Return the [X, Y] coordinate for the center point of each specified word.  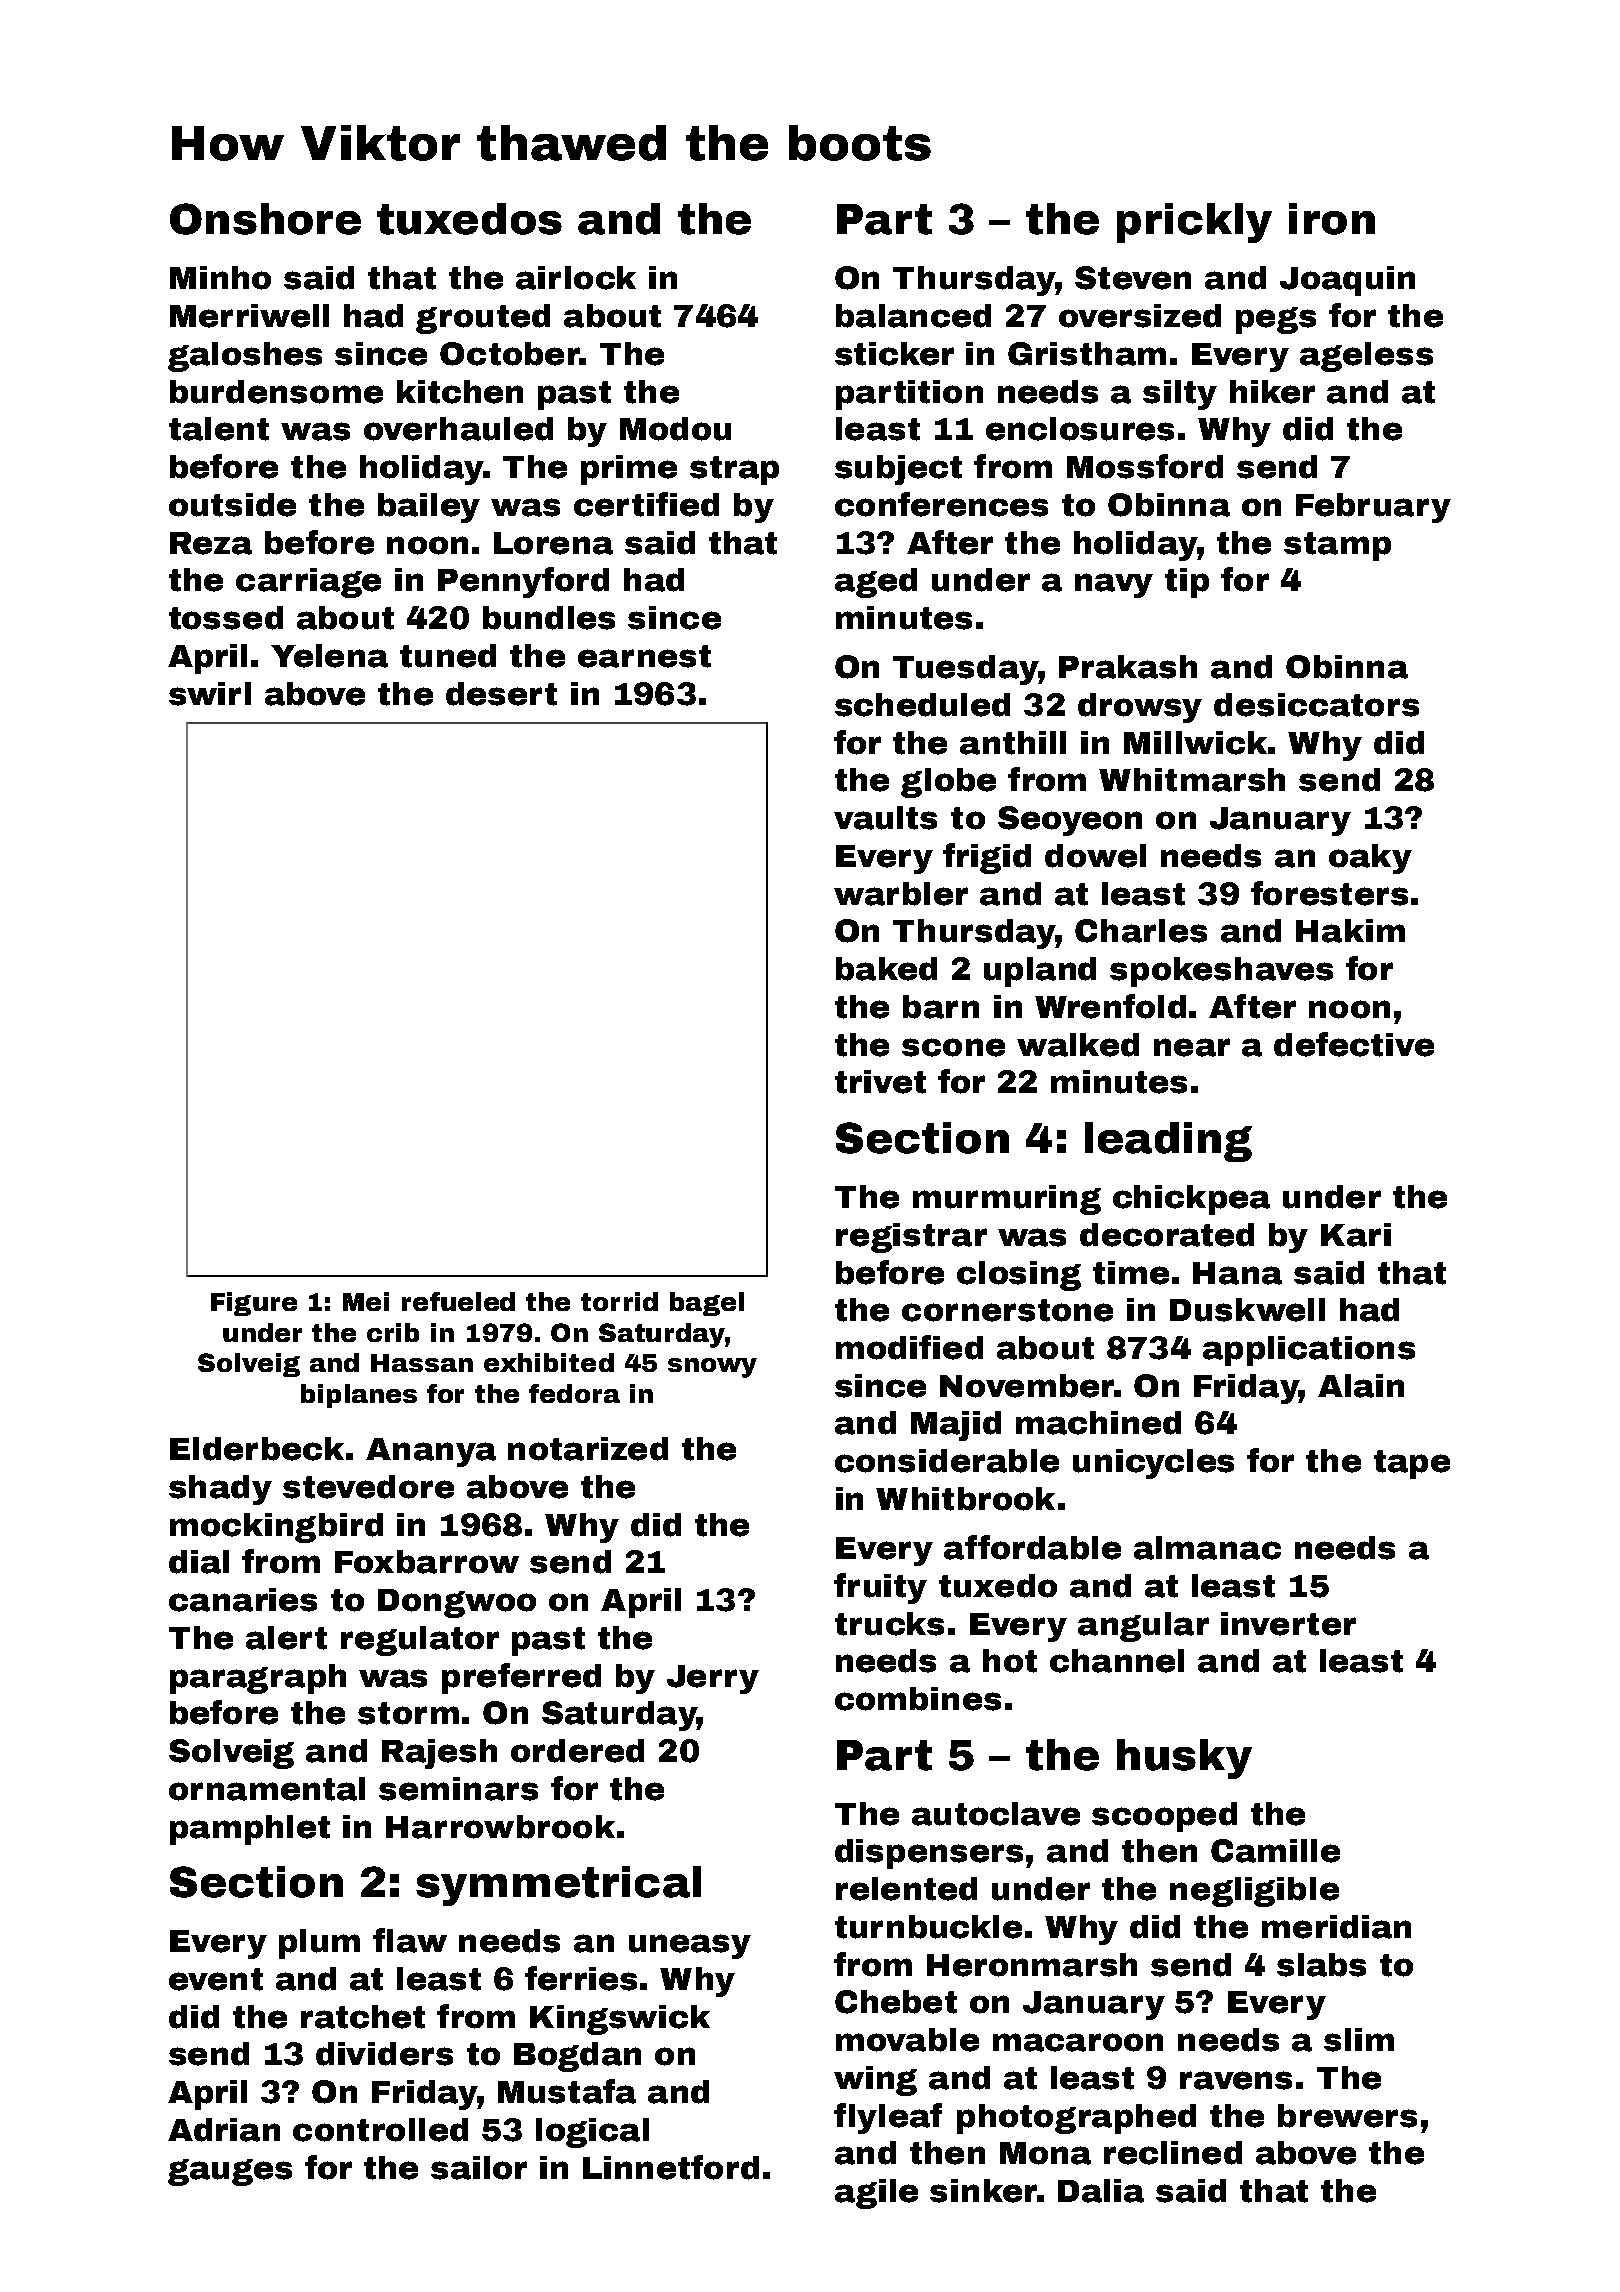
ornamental [267, 1789]
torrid [619, 1301]
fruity [880, 1588]
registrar [911, 1238]
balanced [913, 316]
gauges [230, 2172]
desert [501, 694]
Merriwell [249, 316]
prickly [1194, 223]
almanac [1207, 1548]
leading [1168, 1142]
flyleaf [888, 2118]
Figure [254, 1304]
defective [1354, 1044]
